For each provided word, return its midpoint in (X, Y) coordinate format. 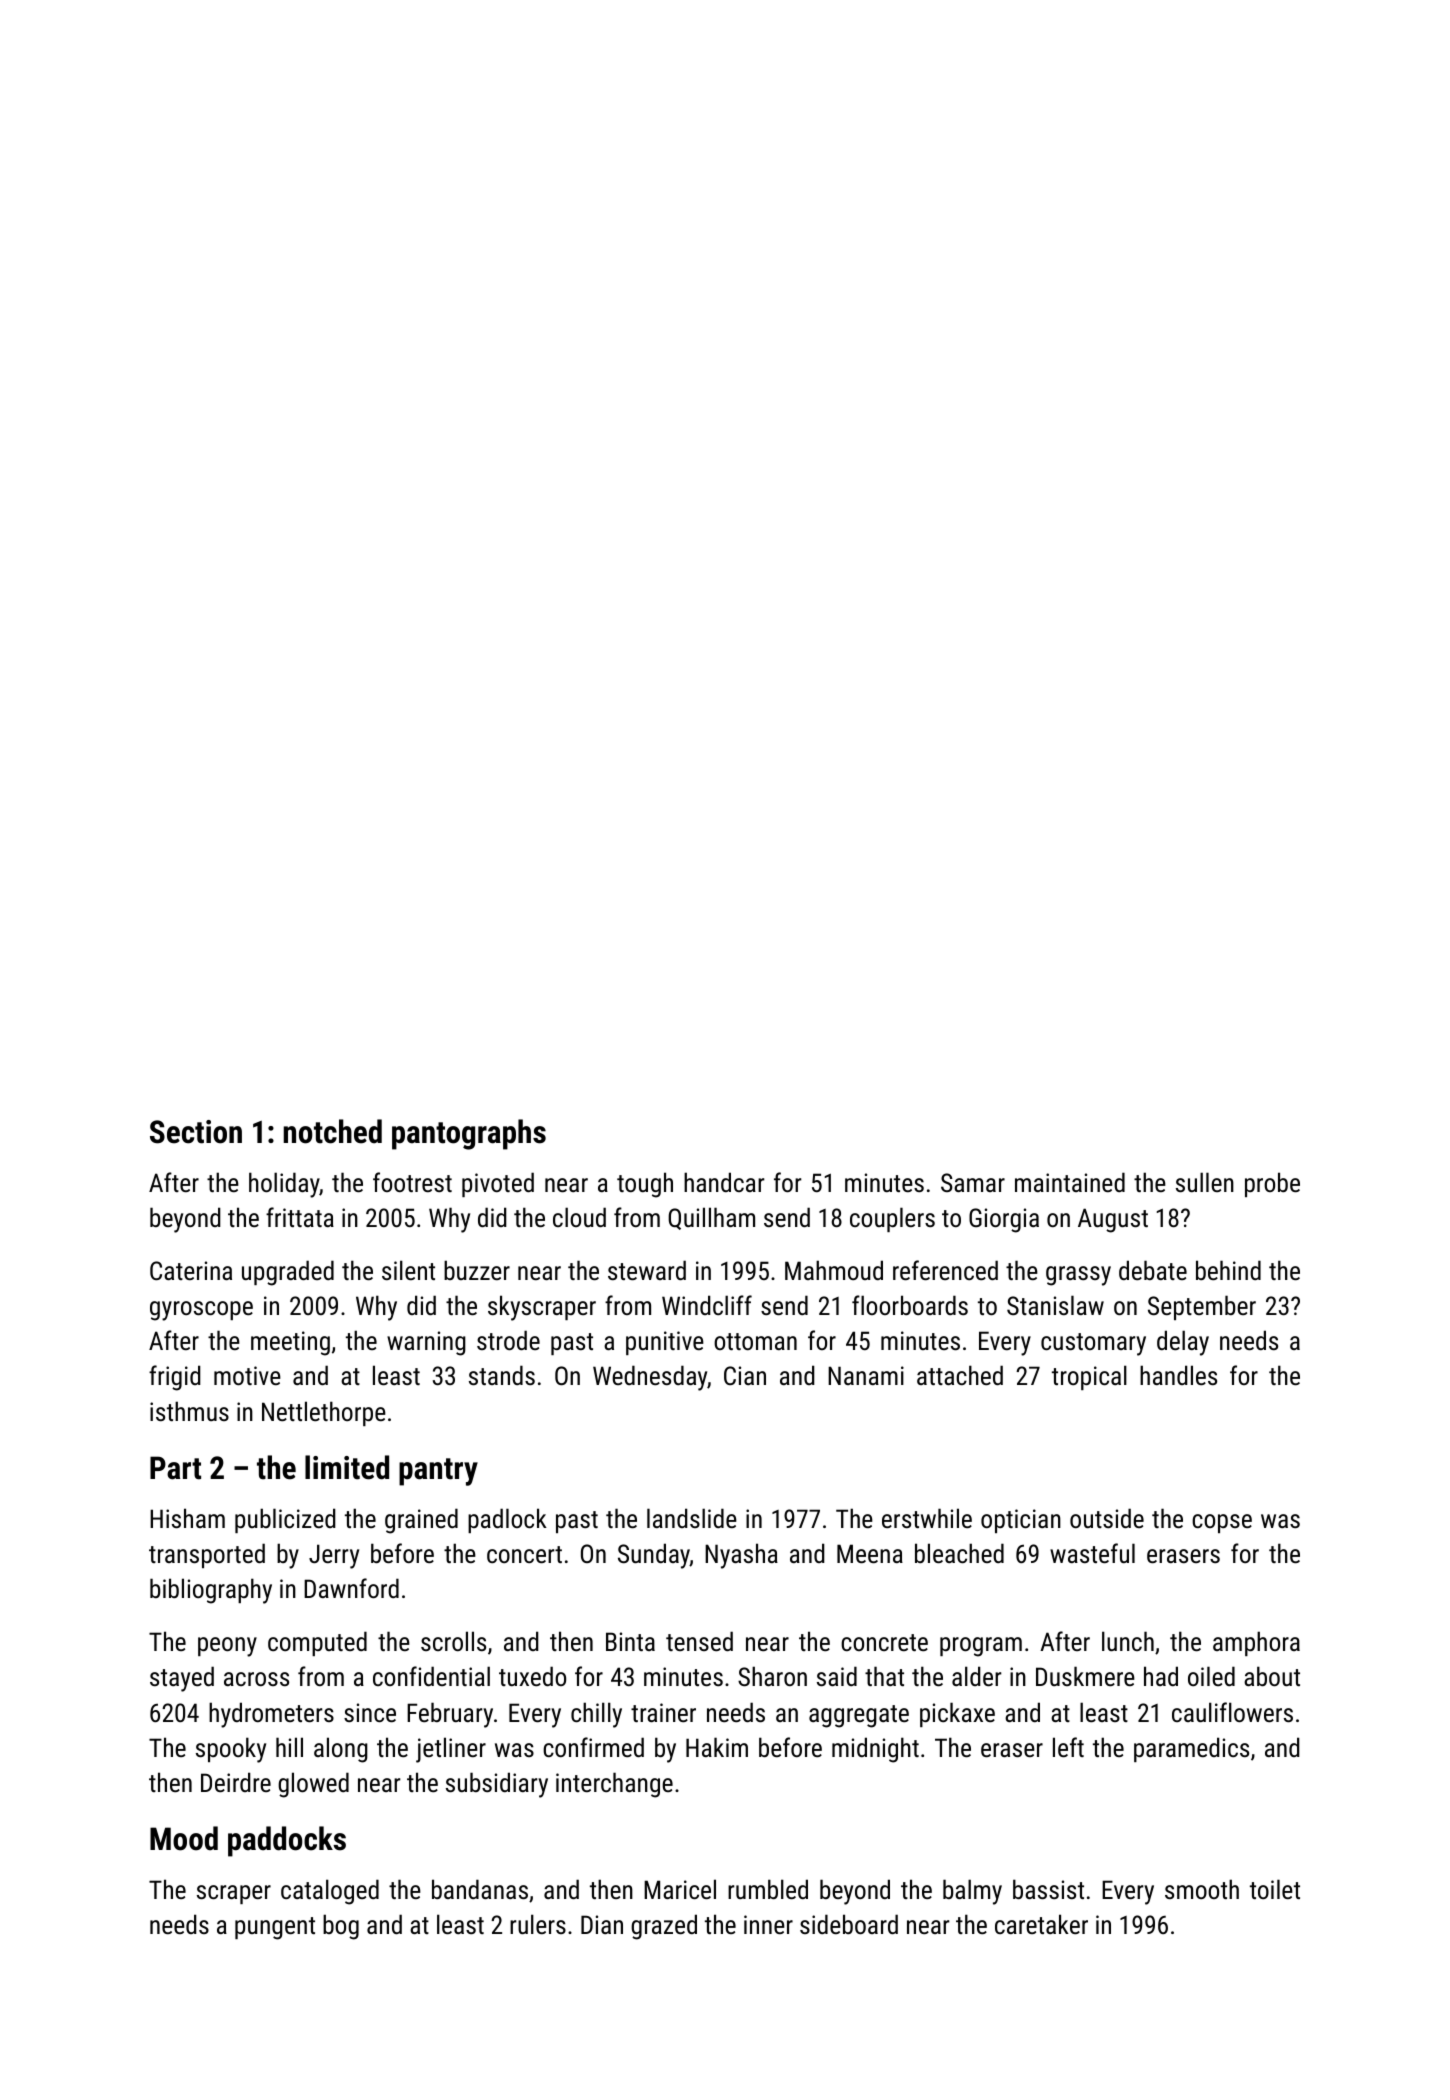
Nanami (866, 1375)
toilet (1275, 1889)
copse (1222, 1523)
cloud (579, 1217)
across (256, 1679)
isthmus (189, 1411)
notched (332, 1131)
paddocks (287, 1841)
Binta (630, 1641)
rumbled (768, 1889)
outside (1107, 1518)
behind (1228, 1270)
